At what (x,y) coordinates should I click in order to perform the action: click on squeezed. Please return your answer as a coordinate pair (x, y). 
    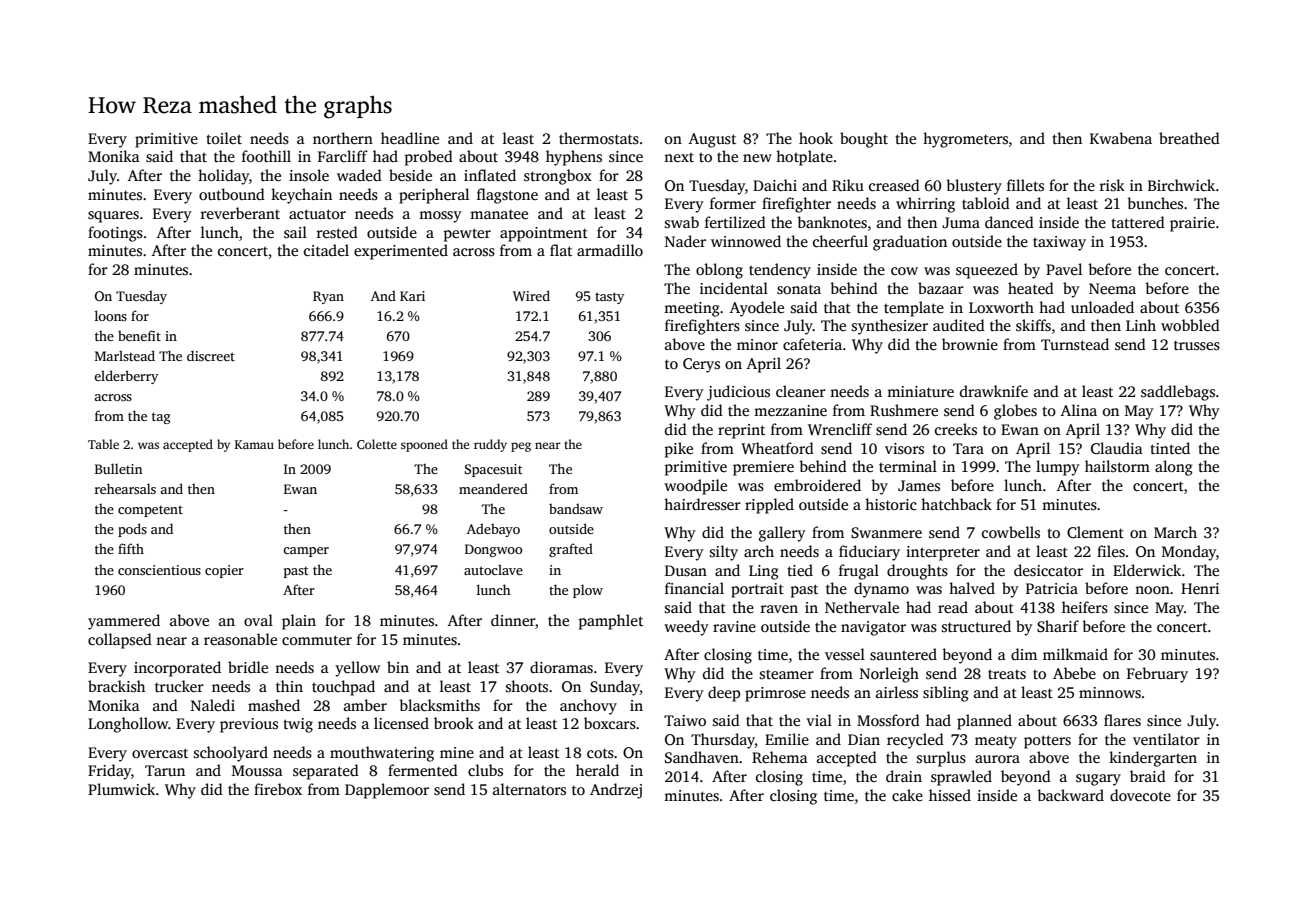
    Looking at the image, I should click on (987, 271).
